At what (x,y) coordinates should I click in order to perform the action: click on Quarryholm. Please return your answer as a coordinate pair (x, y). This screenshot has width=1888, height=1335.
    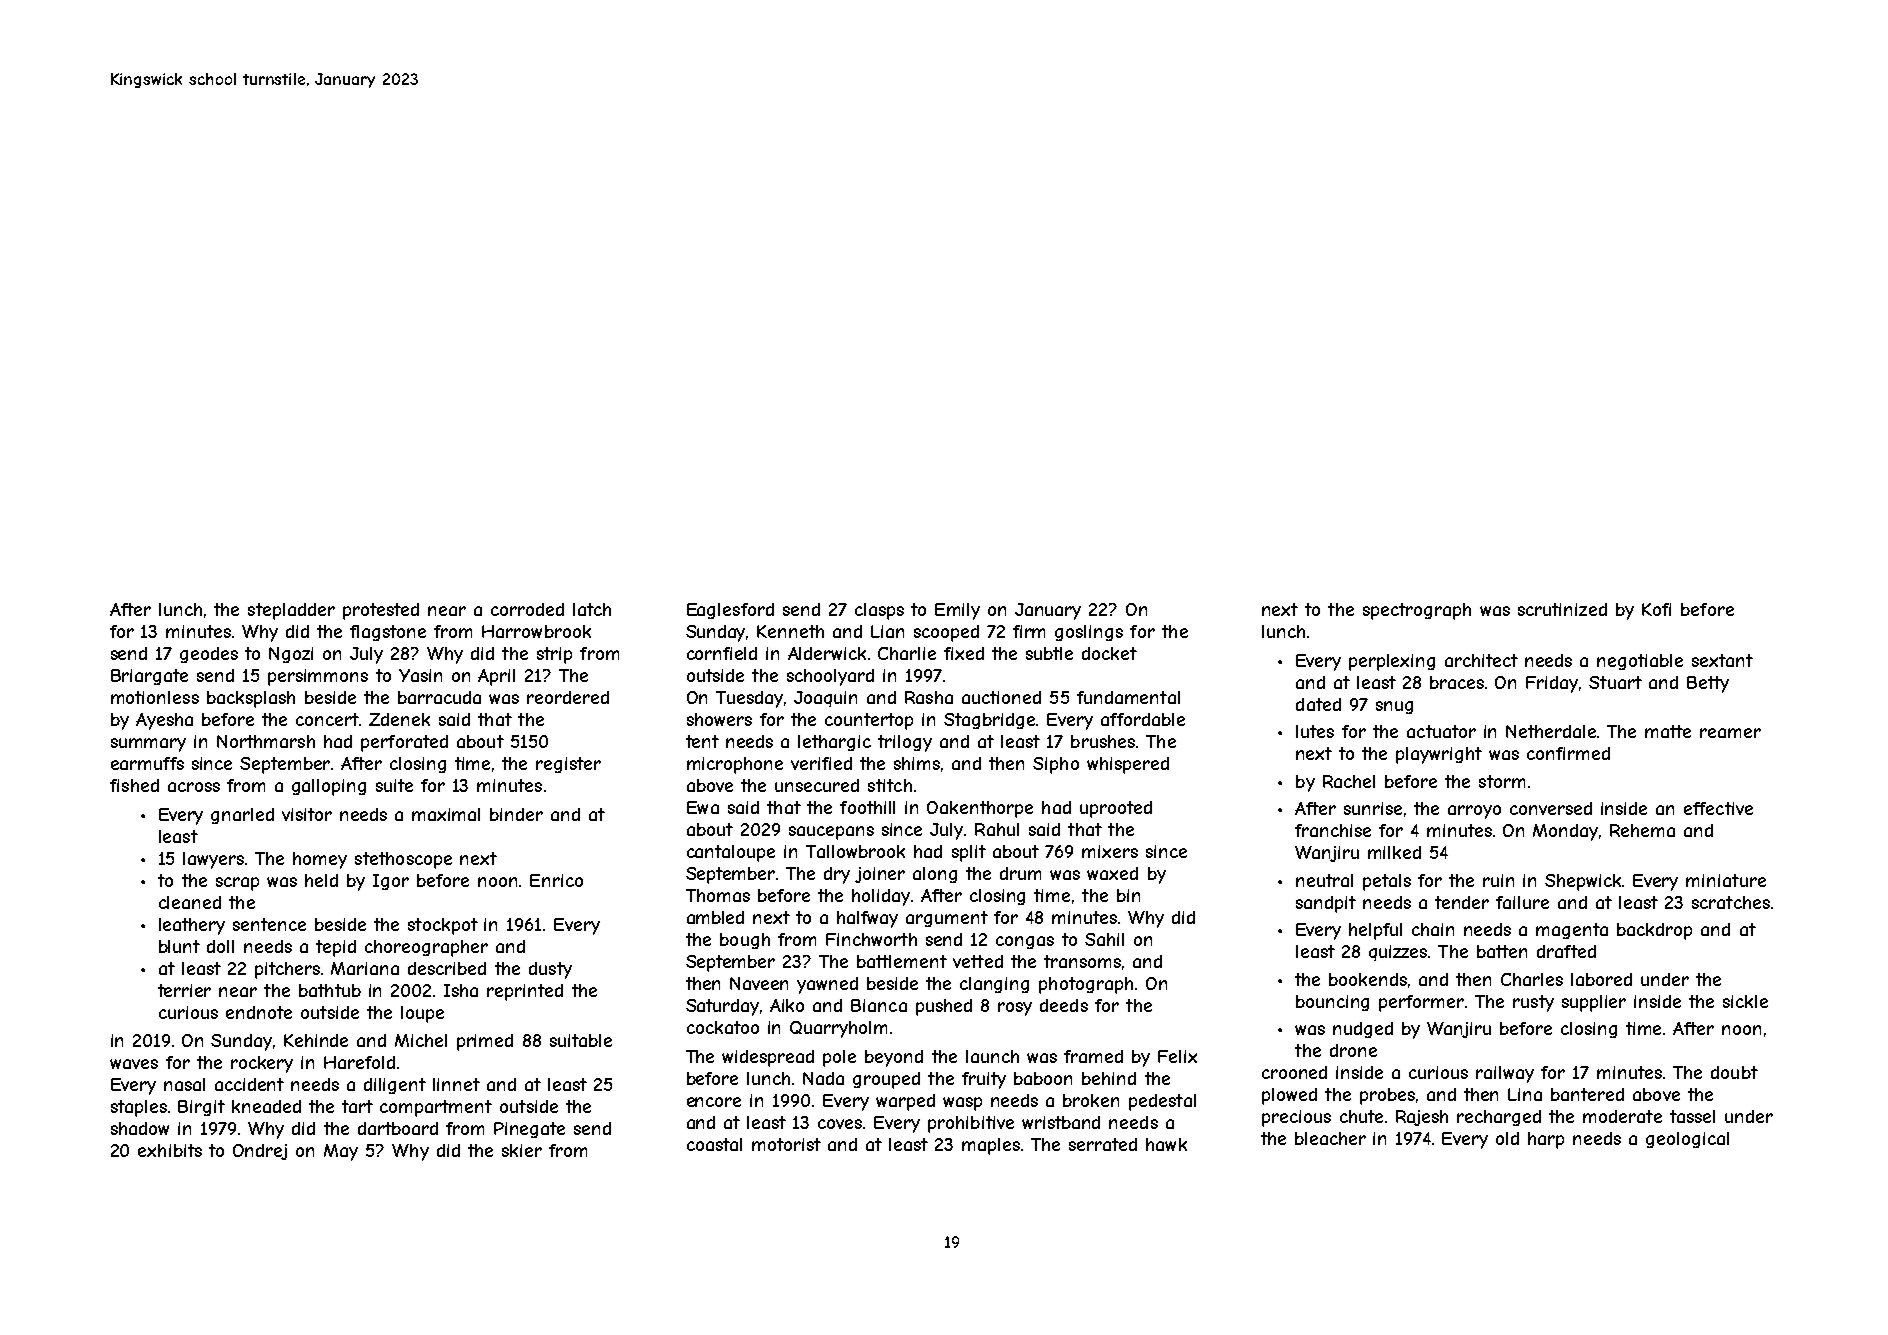
    Looking at the image, I should click on (838, 1029).
